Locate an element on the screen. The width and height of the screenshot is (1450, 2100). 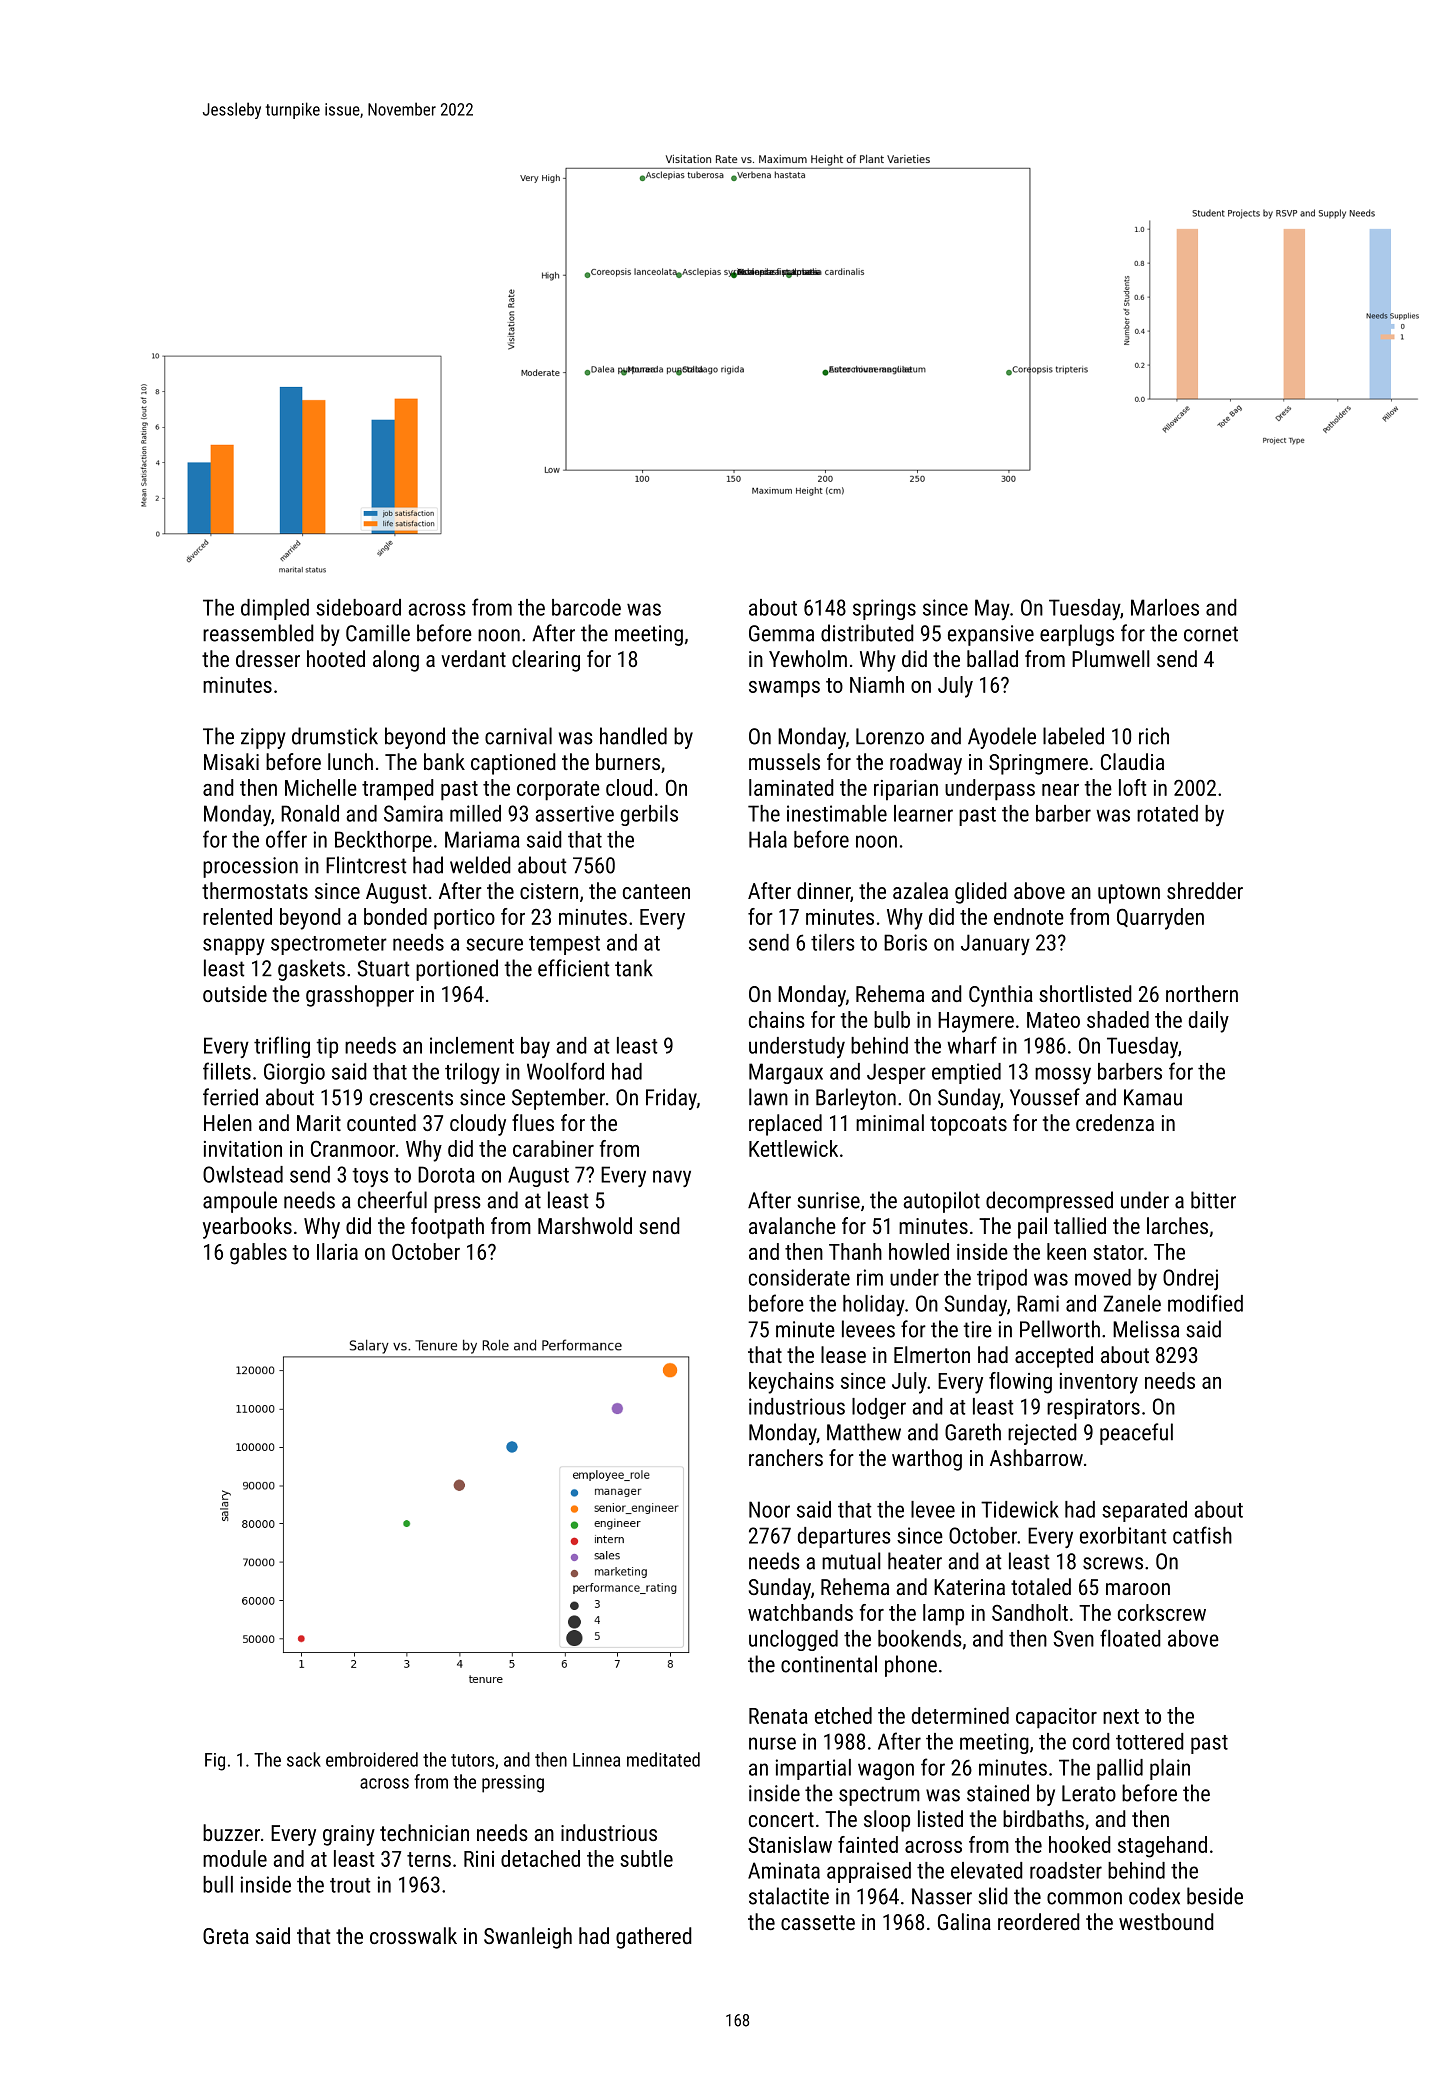
trilogy is located at coordinates (472, 1073).
